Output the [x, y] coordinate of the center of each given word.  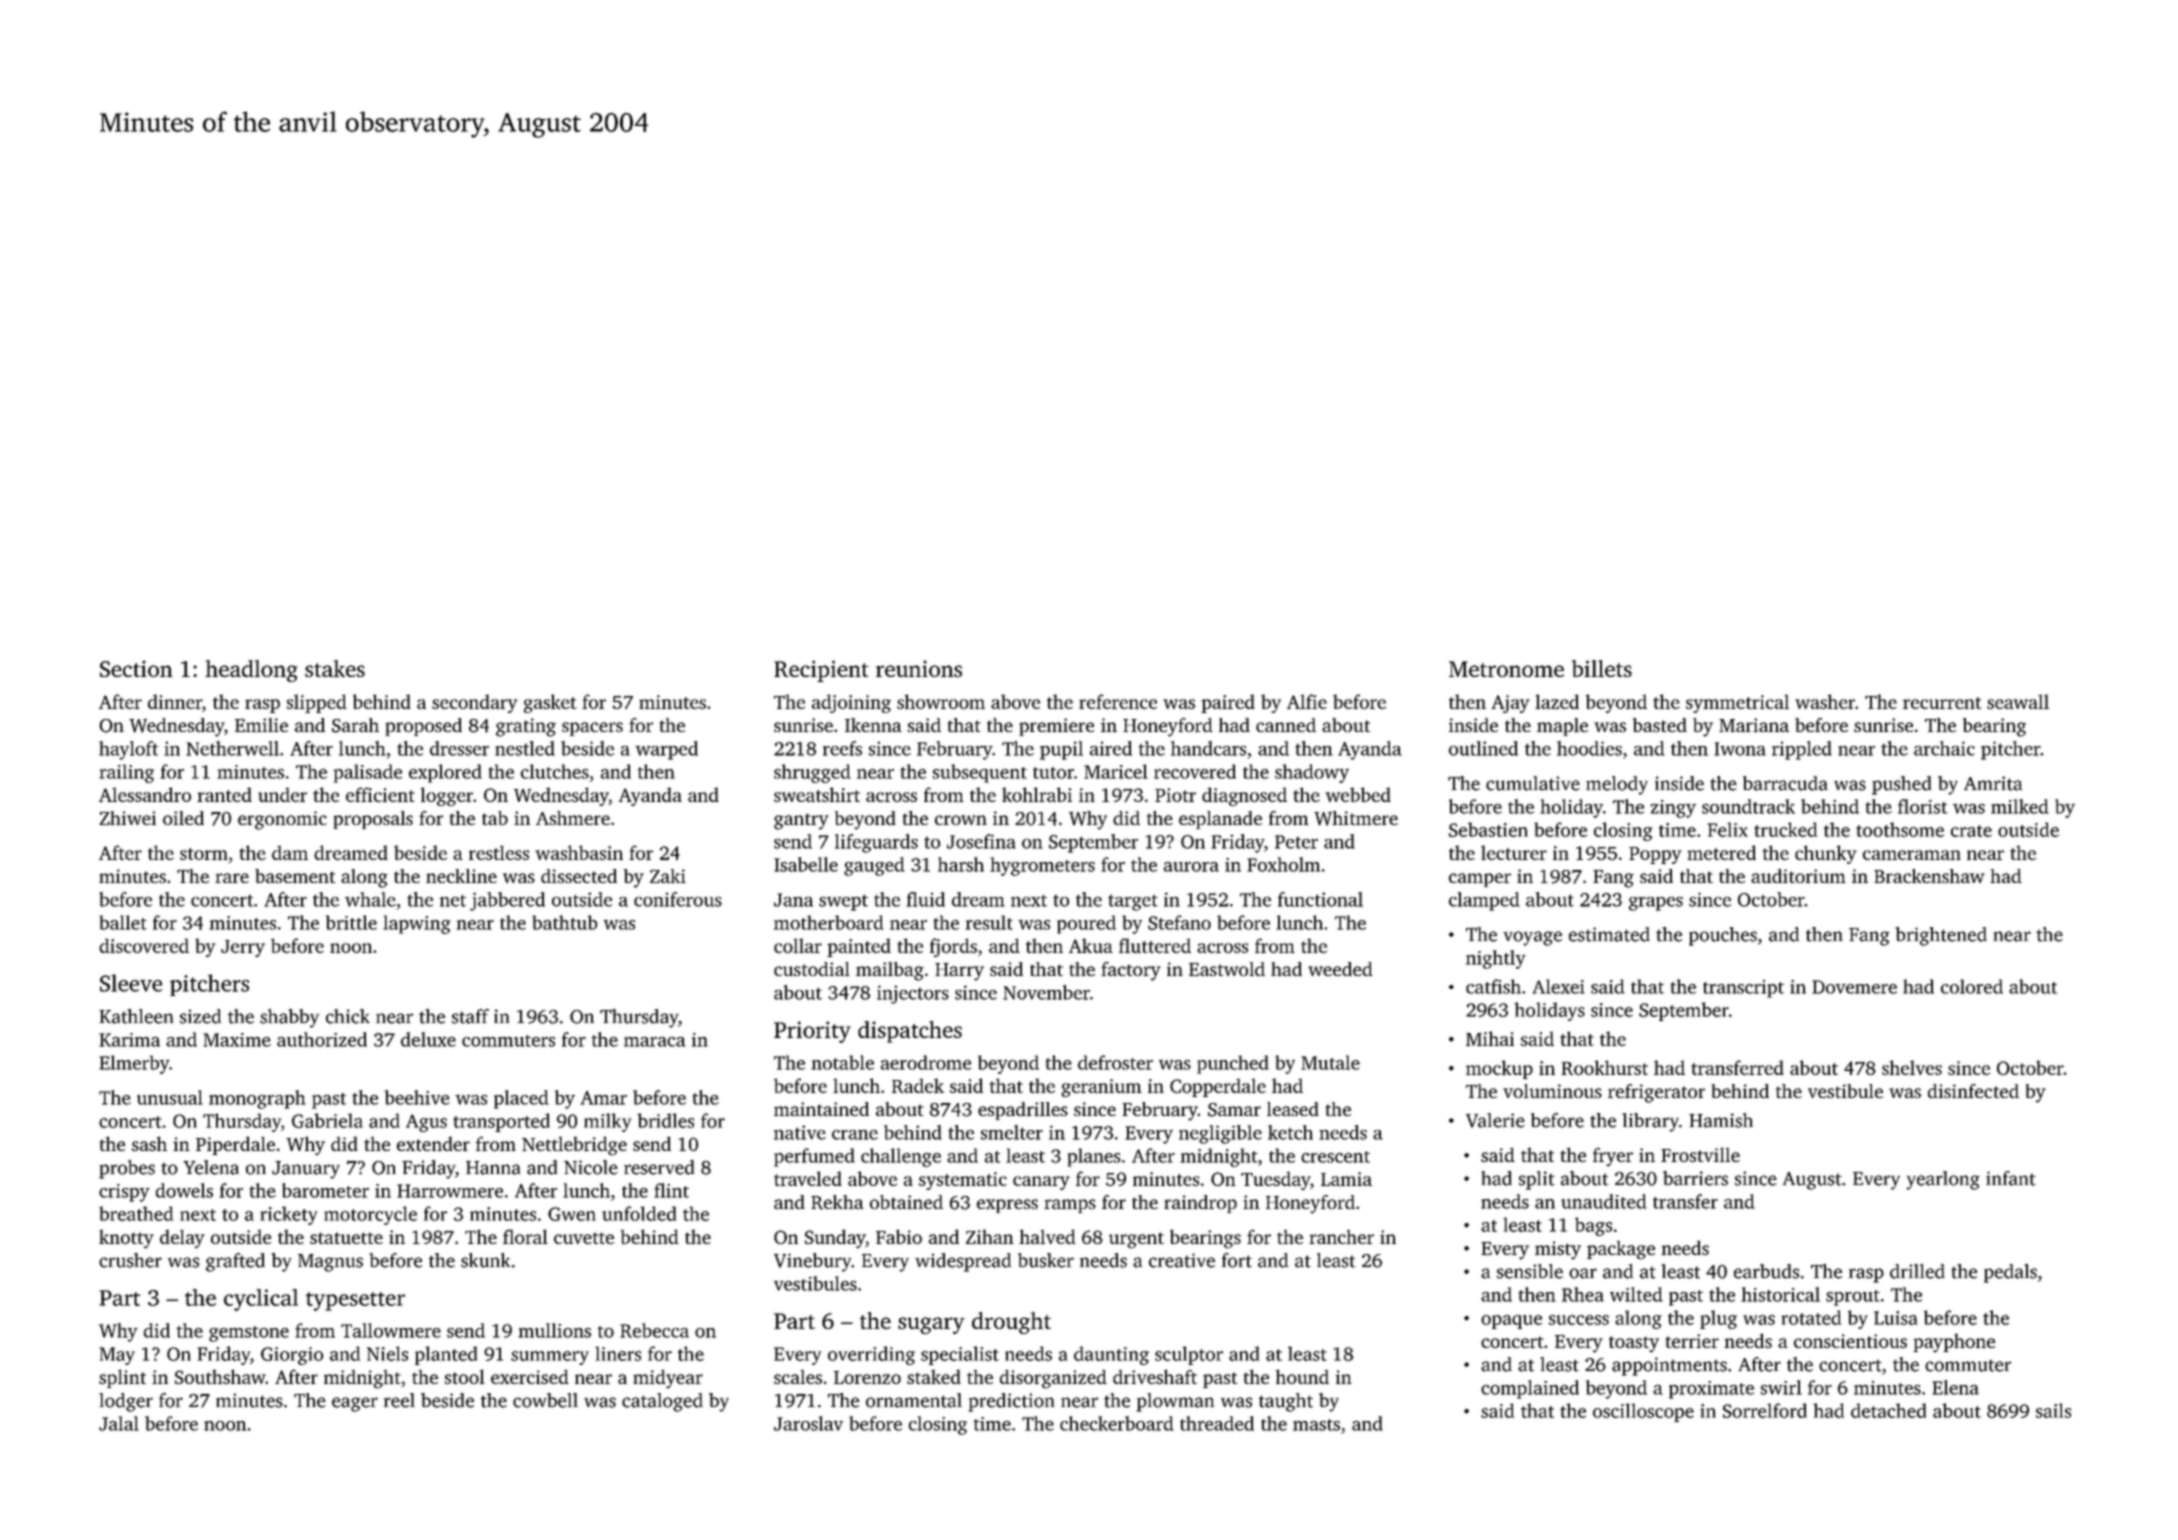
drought [1011, 1323]
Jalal [119, 1423]
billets [1602, 668]
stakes [335, 668]
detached [1888, 1410]
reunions [919, 668]
